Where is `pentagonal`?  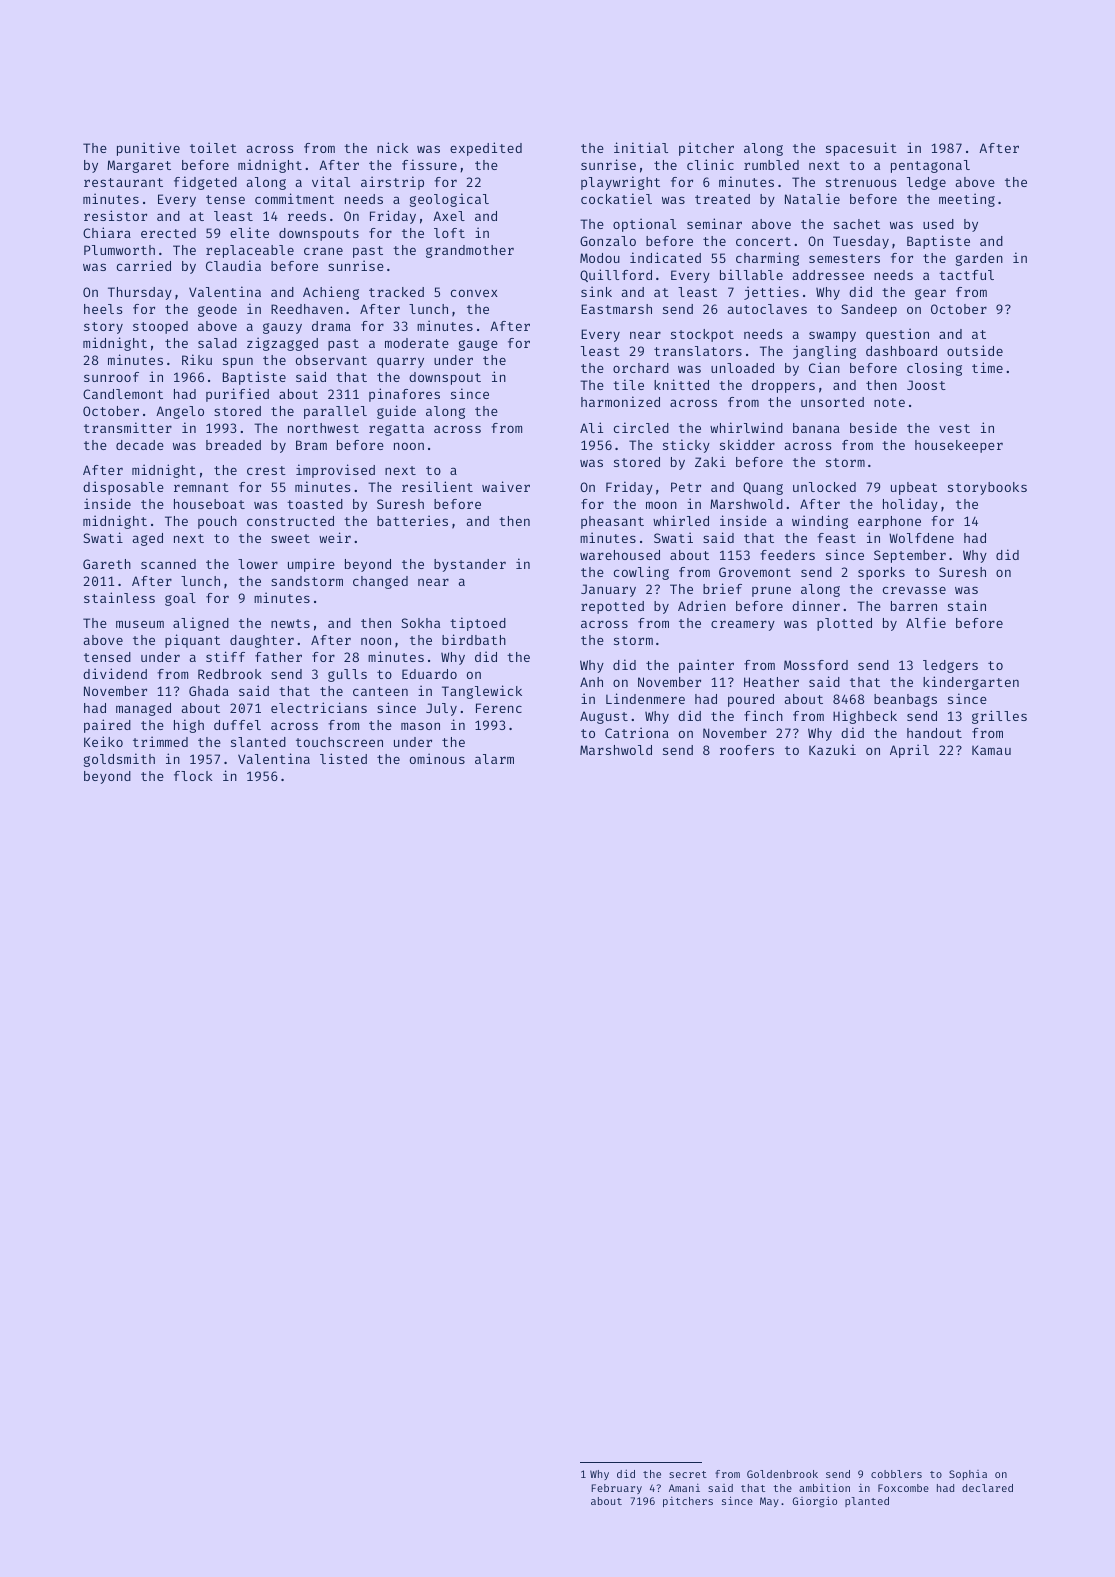
pentagonal is located at coordinates (930, 166).
